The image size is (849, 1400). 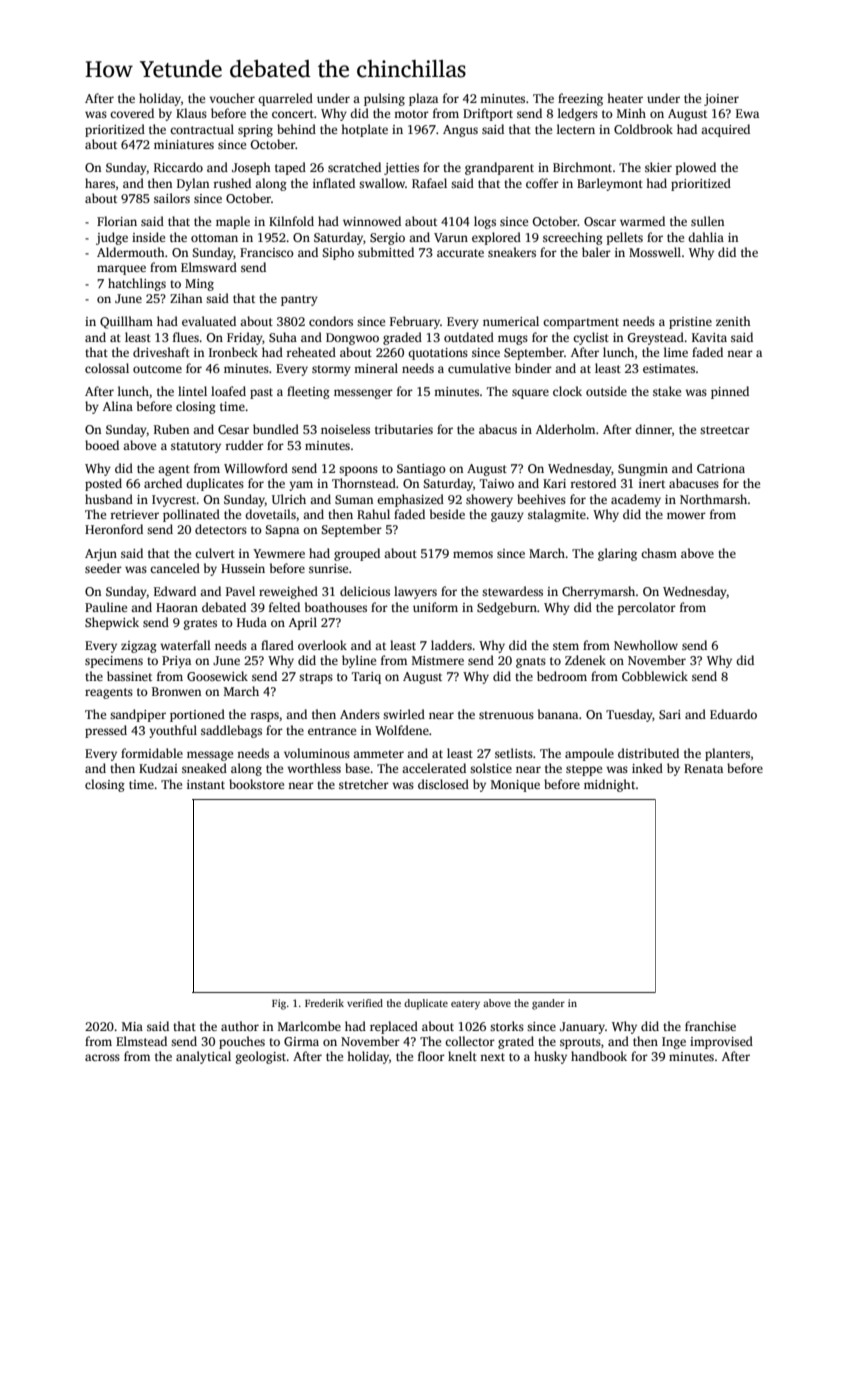 What do you see at coordinates (431, 1056) in the document?
I see `floor` at bounding box center [431, 1056].
